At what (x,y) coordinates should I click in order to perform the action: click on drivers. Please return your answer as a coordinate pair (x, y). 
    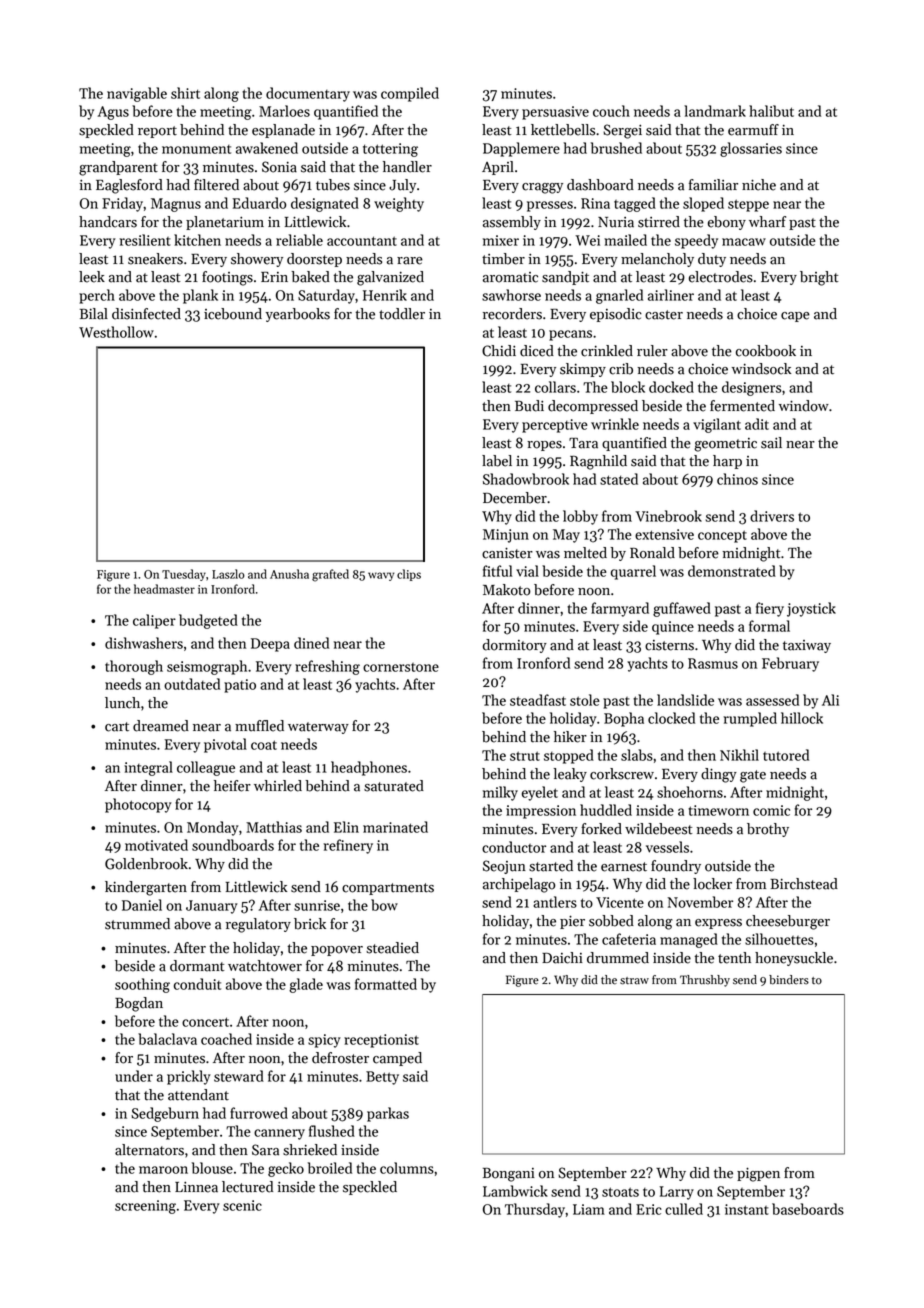
    Looking at the image, I should click on (772, 516).
